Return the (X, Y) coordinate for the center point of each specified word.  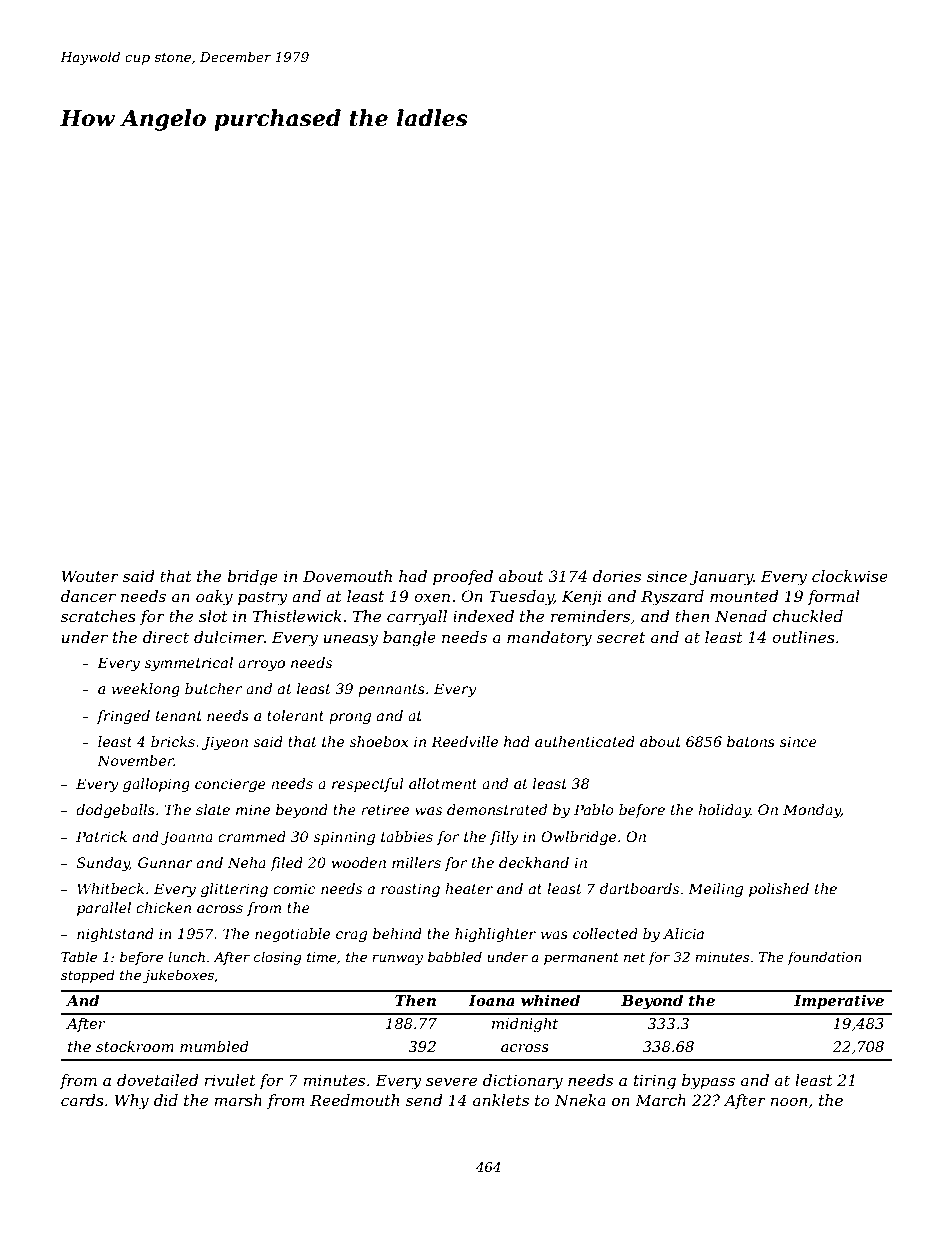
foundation (824, 958)
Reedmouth (354, 1100)
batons (751, 741)
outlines (803, 637)
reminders (590, 616)
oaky (214, 598)
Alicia (683, 933)
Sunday (103, 864)
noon (789, 1101)
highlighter (495, 935)
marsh (238, 1100)
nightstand (115, 935)
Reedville (464, 741)
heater (469, 888)
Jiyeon (225, 743)
